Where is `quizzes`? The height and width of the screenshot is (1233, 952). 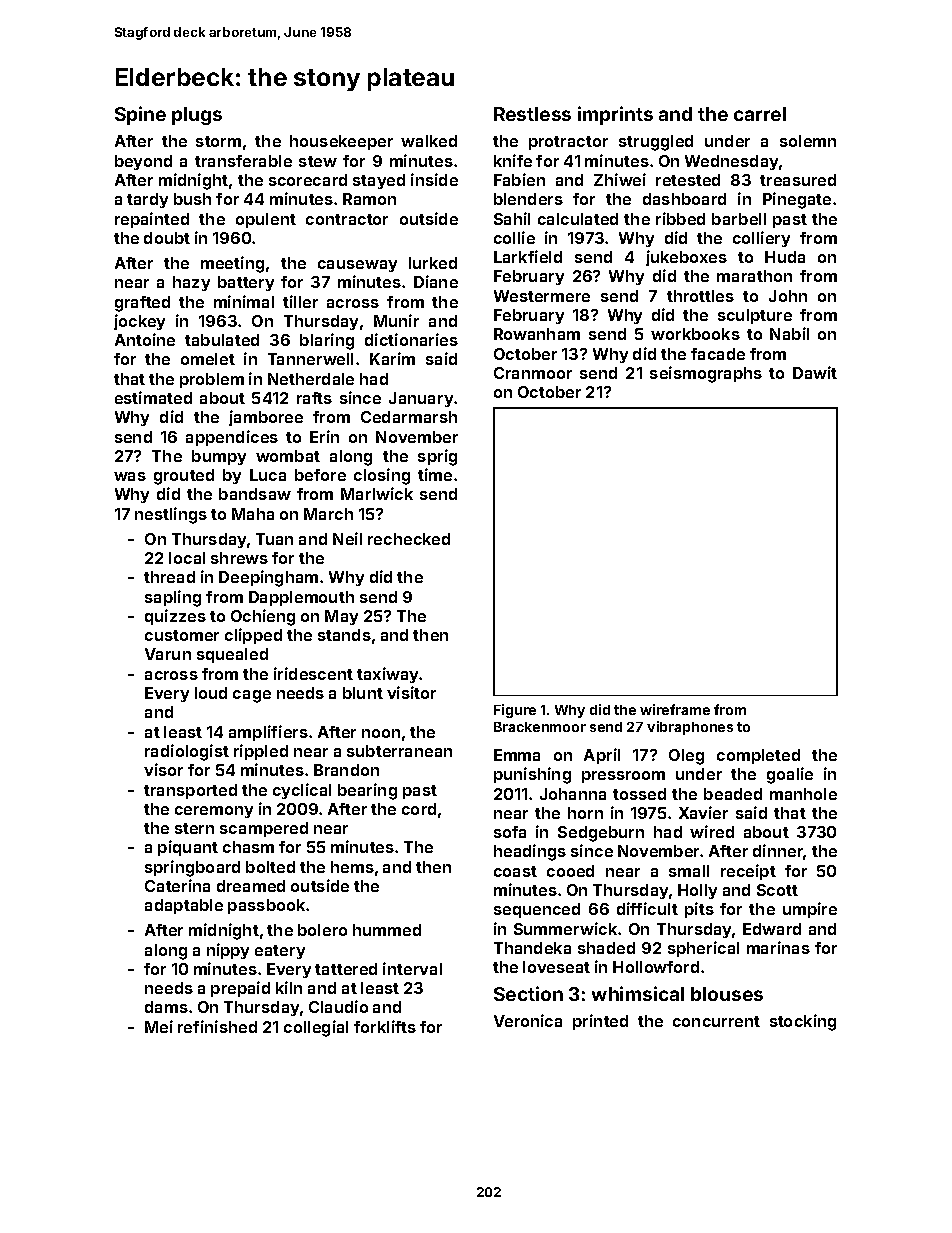 quizzes is located at coordinates (175, 617).
